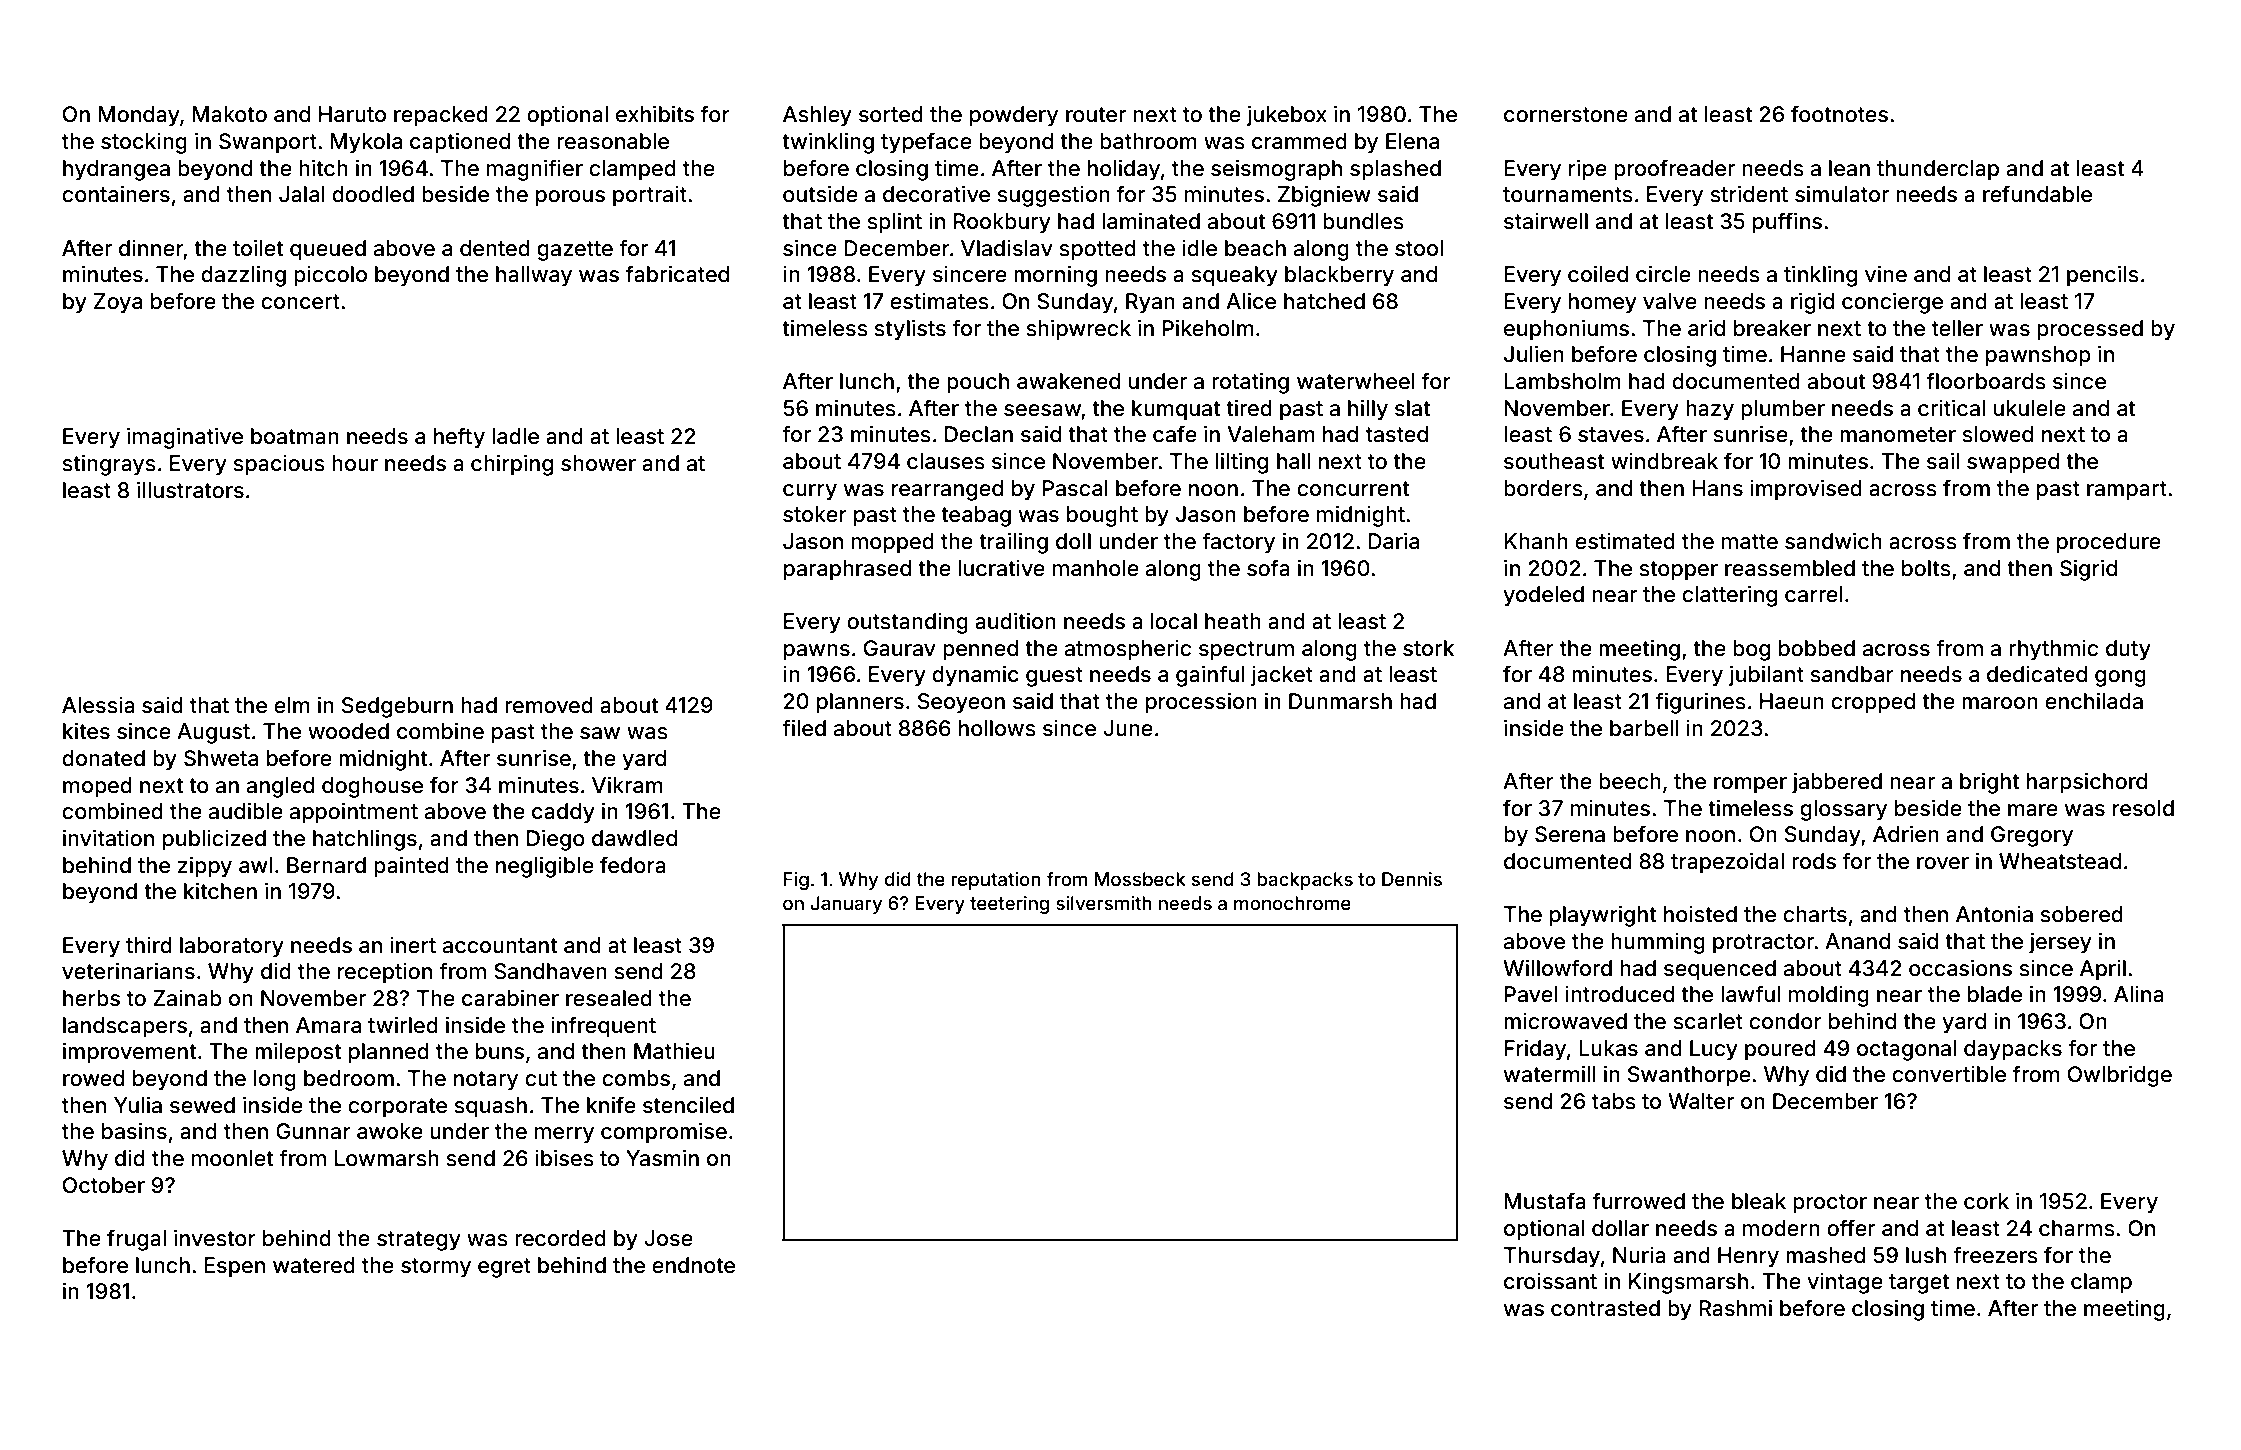 The image size is (2241, 1450). I want to click on Thursday, so click(1552, 1257).
